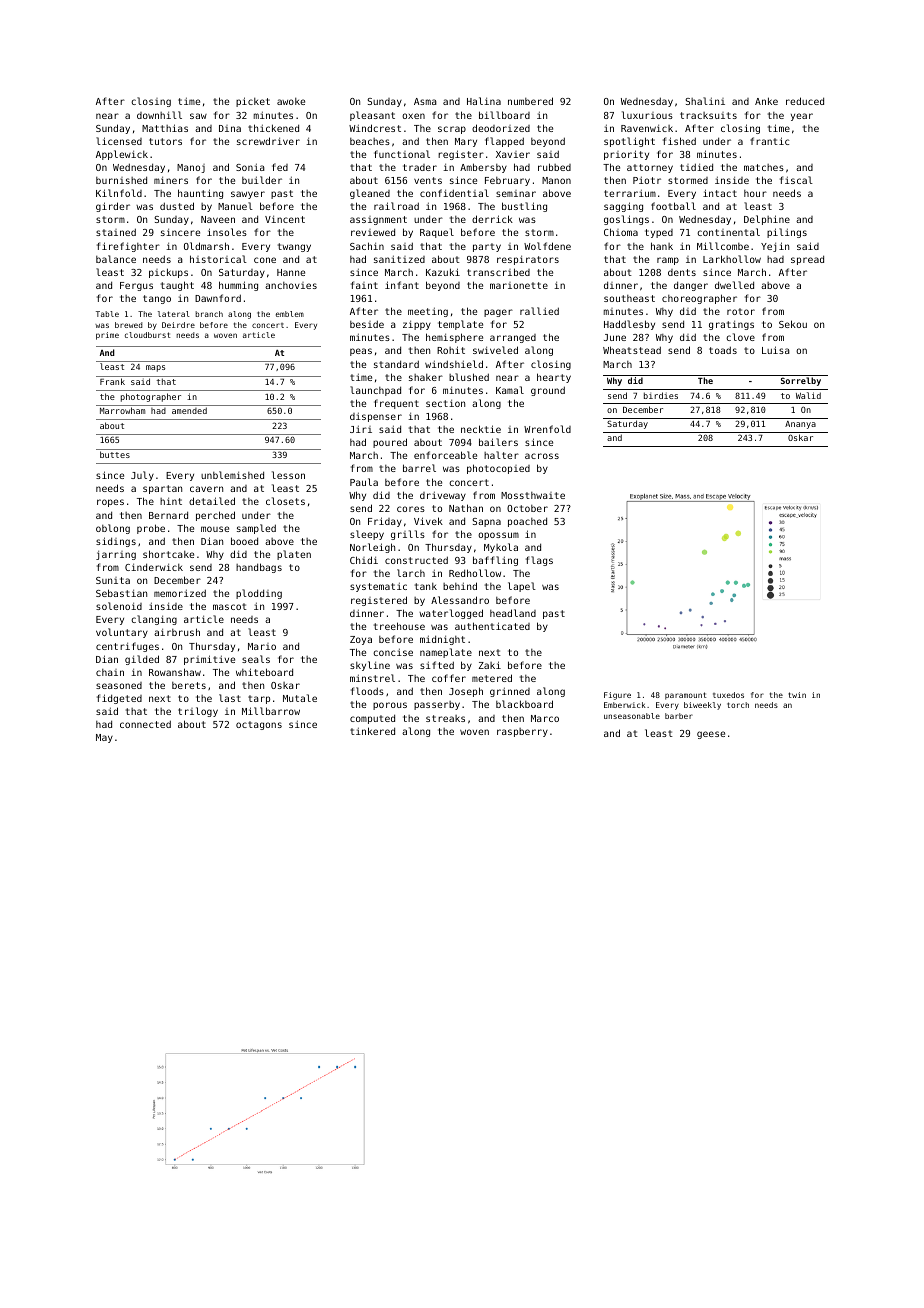 The image size is (924, 1308). Describe the element at coordinates (793, 324) in the document. I see `Sekou` at that location.
